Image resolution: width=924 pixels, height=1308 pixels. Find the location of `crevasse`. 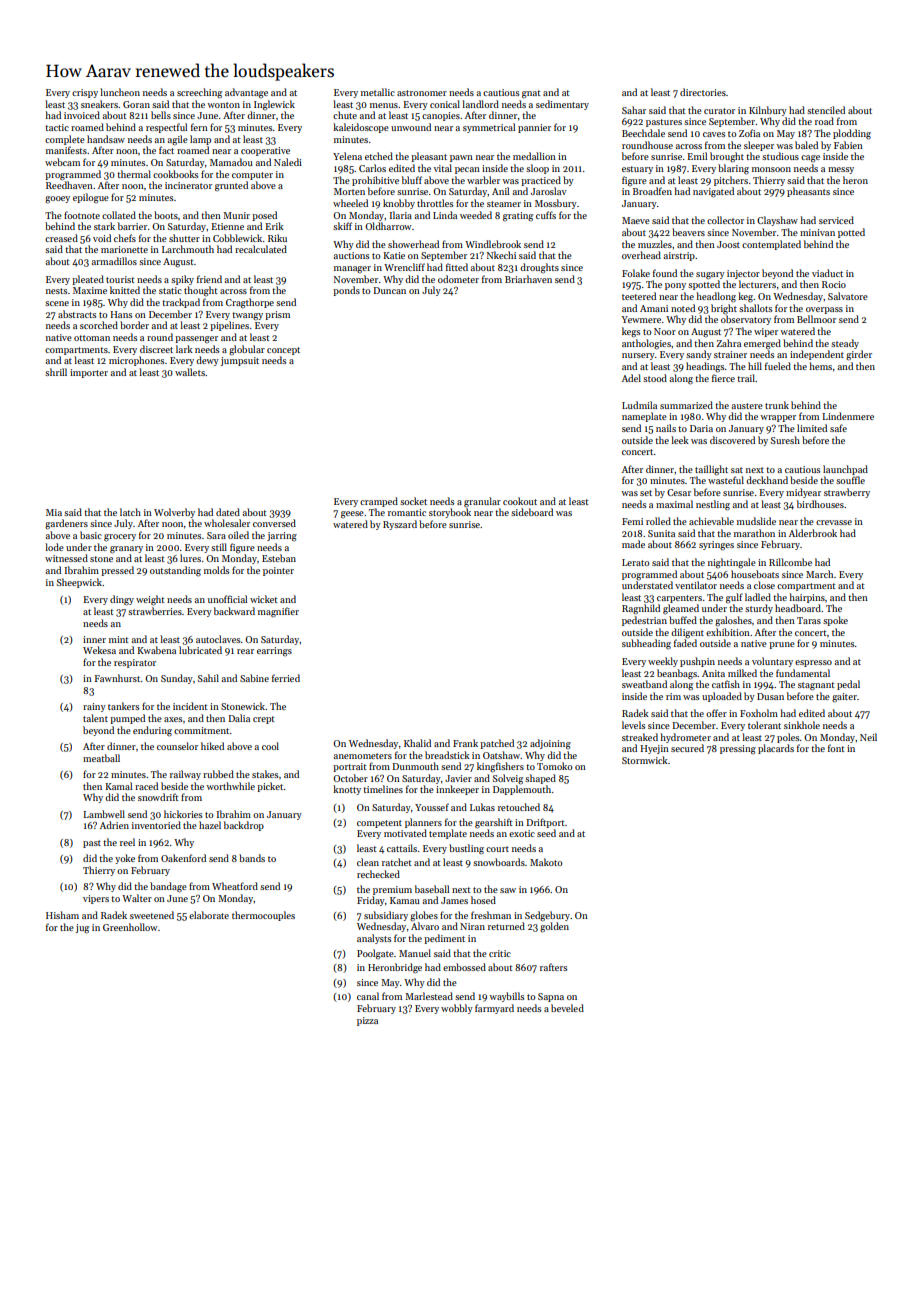

crevasse is located at coordinates (834, 522).
